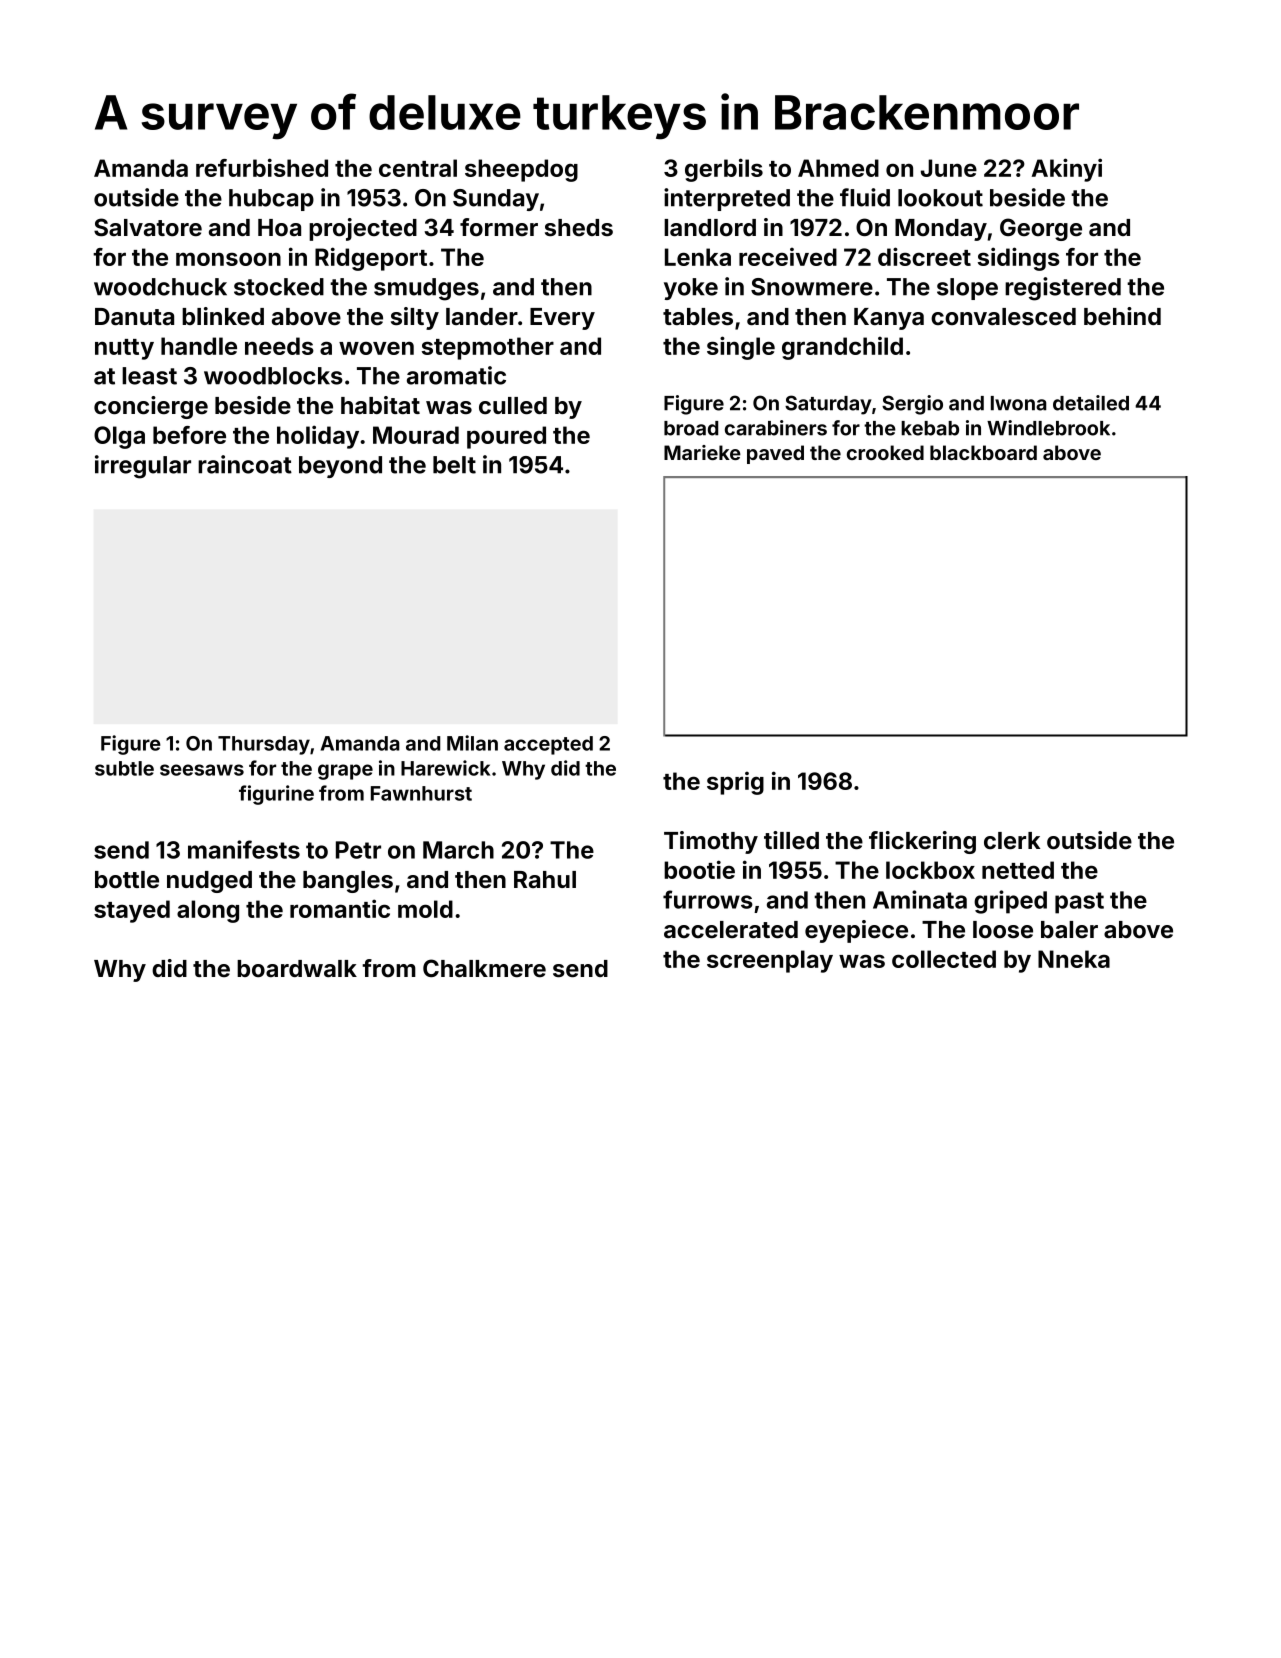 The width and height of the image is (1281, 1658). Describe the element at coordinates (1012, 840) in the image. I see `clerk` at that location.
